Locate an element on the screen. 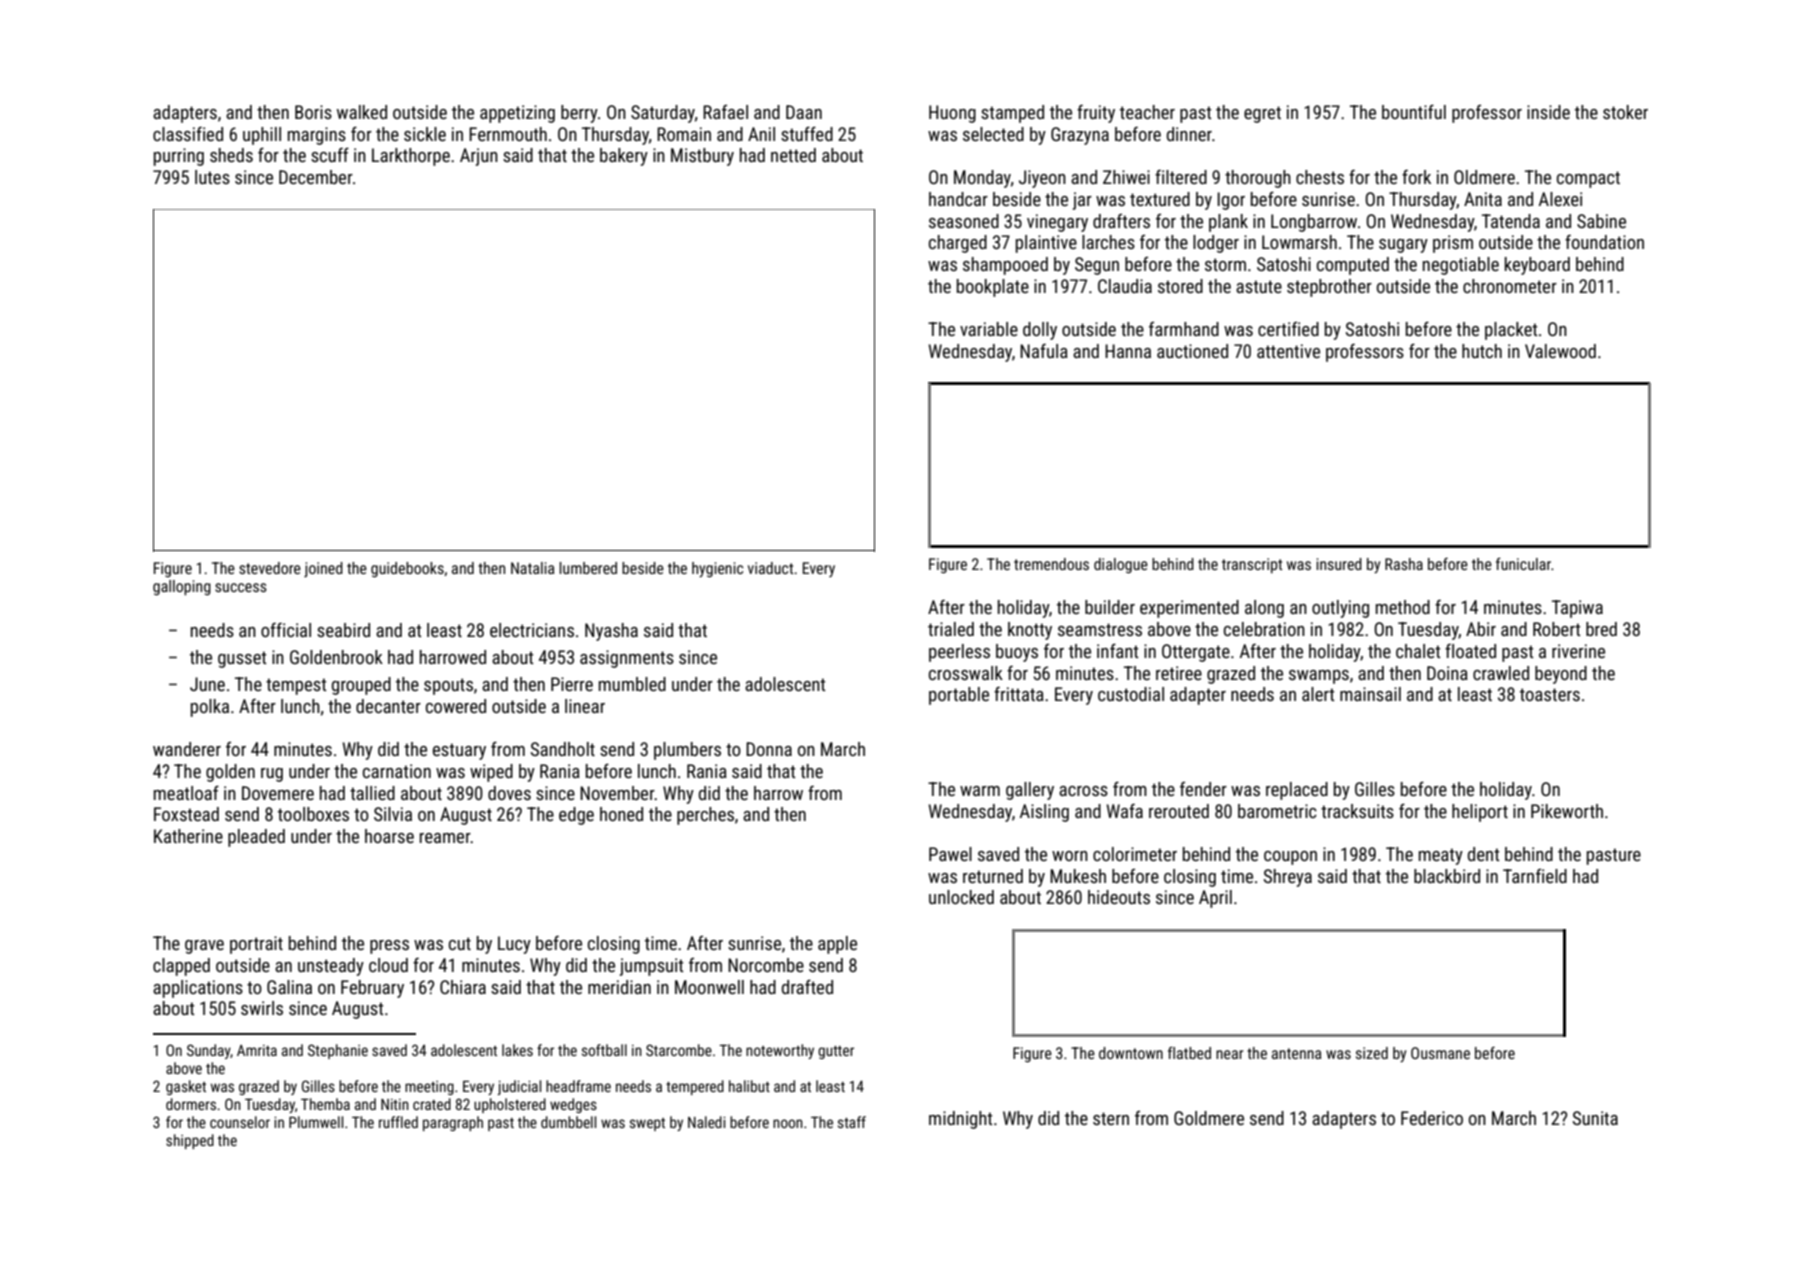 The width and height of the screenshot is (1803, 1275). viaduct is located at coordinates (770, 568).
